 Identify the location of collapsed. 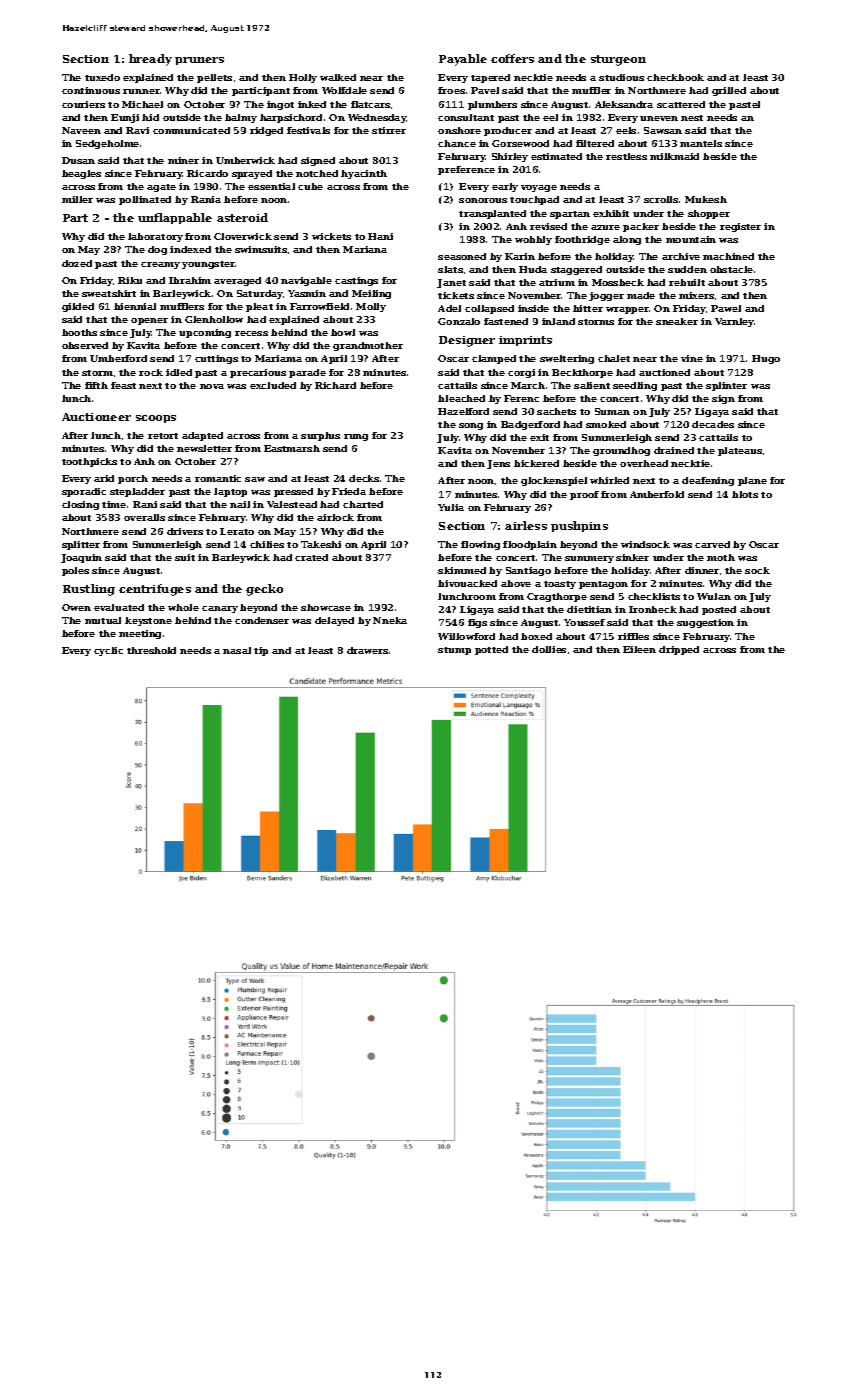
(489, 309).
